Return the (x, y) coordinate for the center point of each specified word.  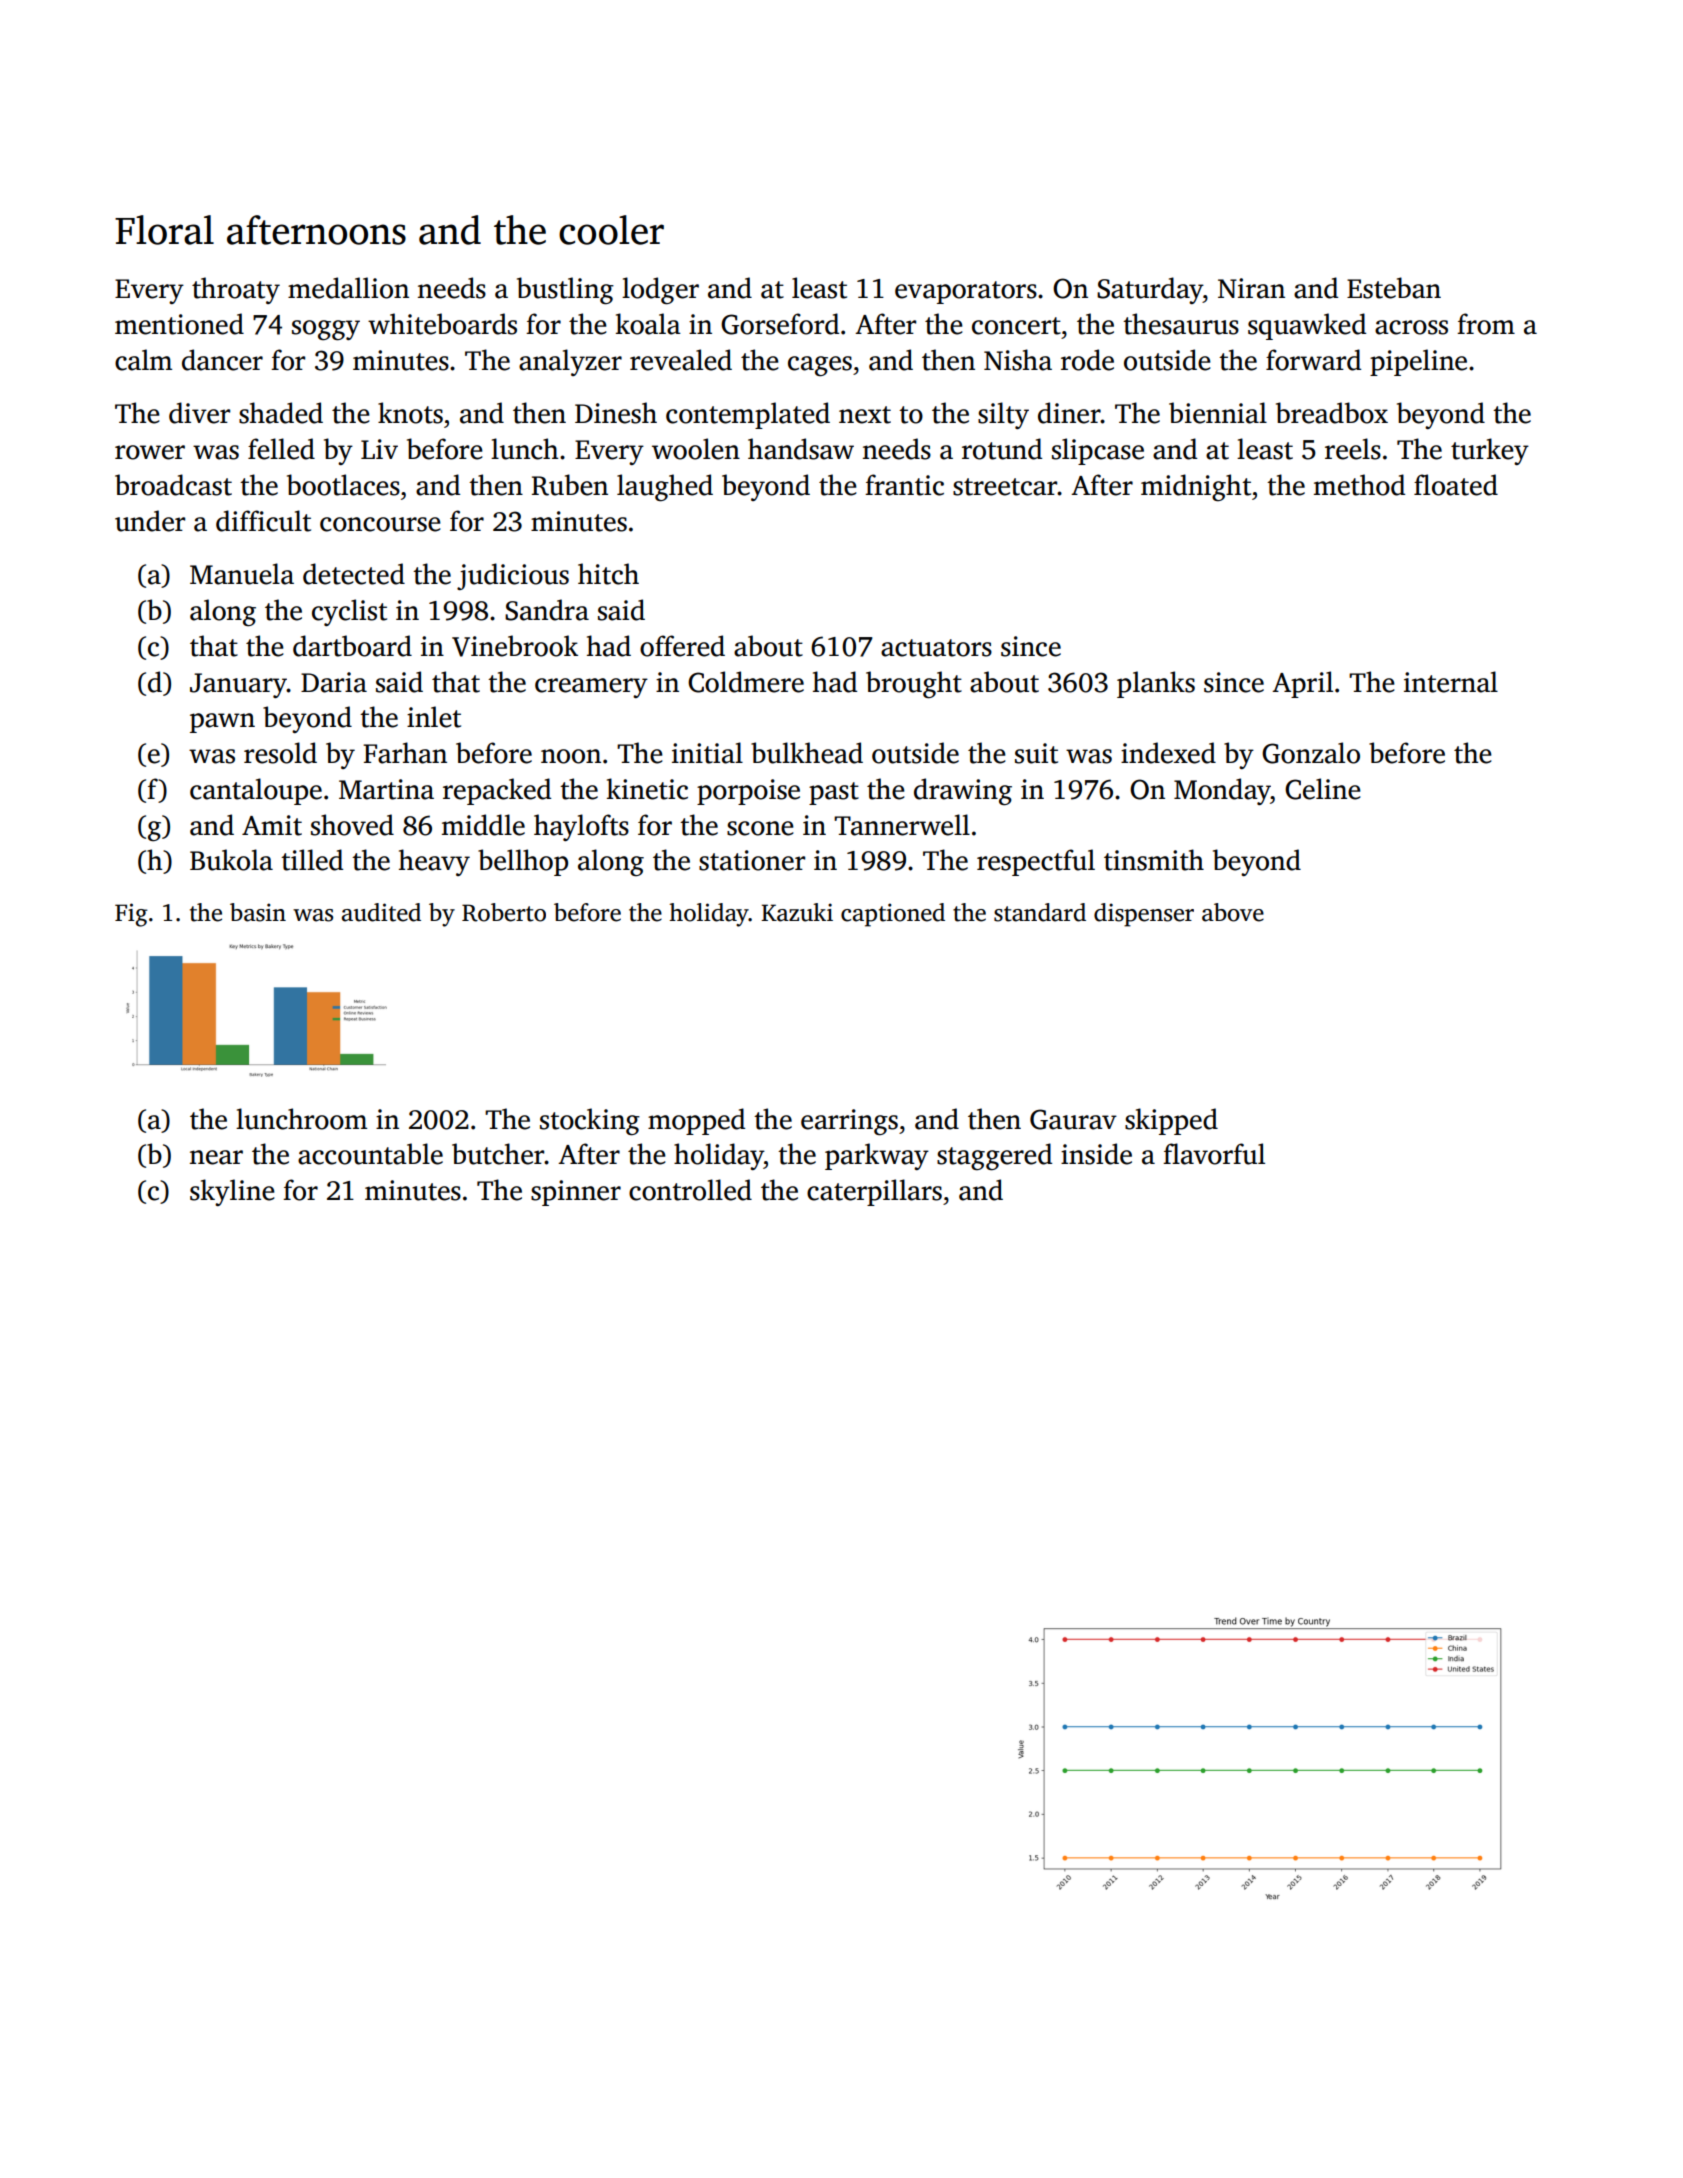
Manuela (242, 574)
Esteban (1394, 288)
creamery (591, 688)
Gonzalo (1311, 753)
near (216, 1157)
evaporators (966, 292)
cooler (611, 230)
